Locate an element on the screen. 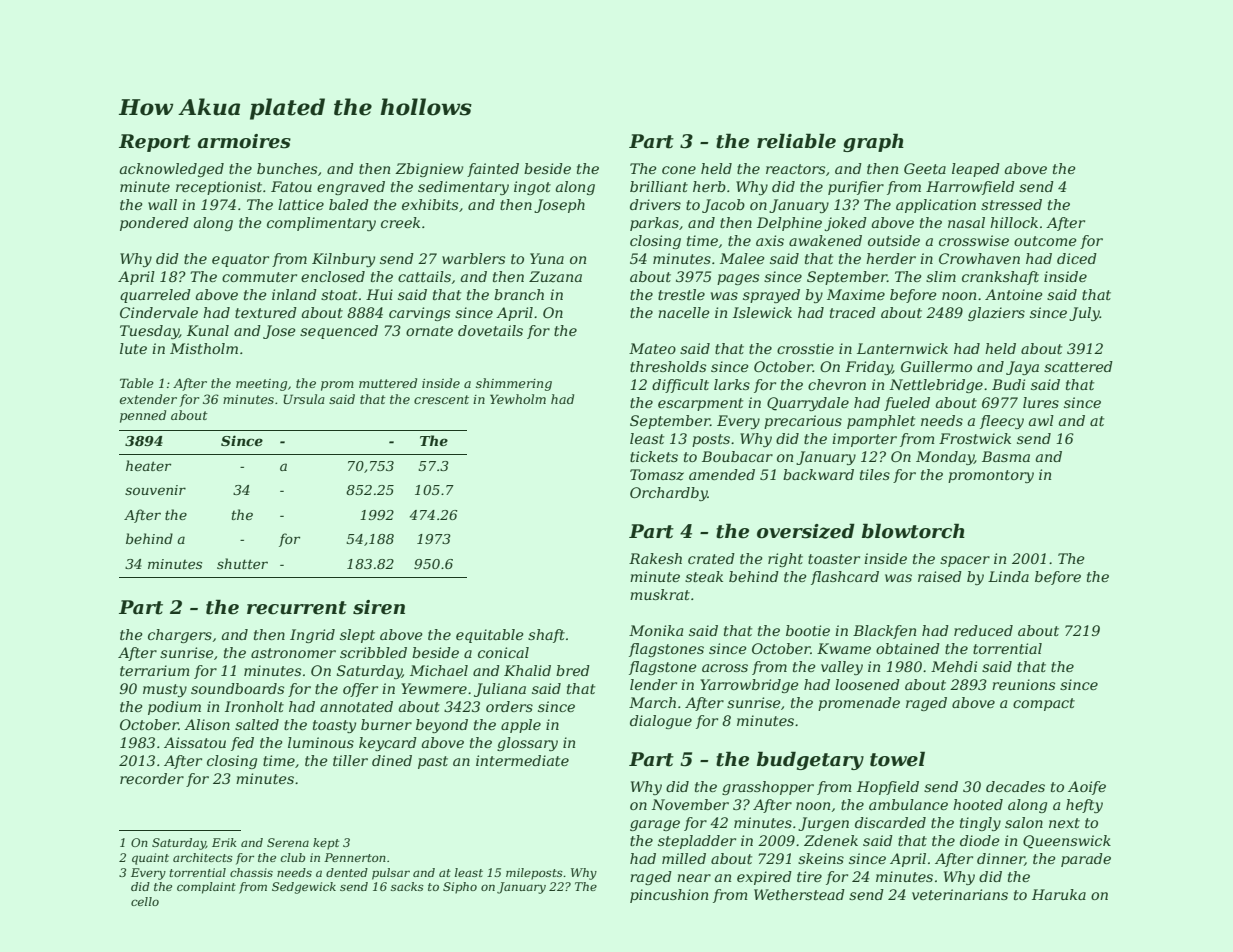  enclosed is located at coordinates (333, 276).
